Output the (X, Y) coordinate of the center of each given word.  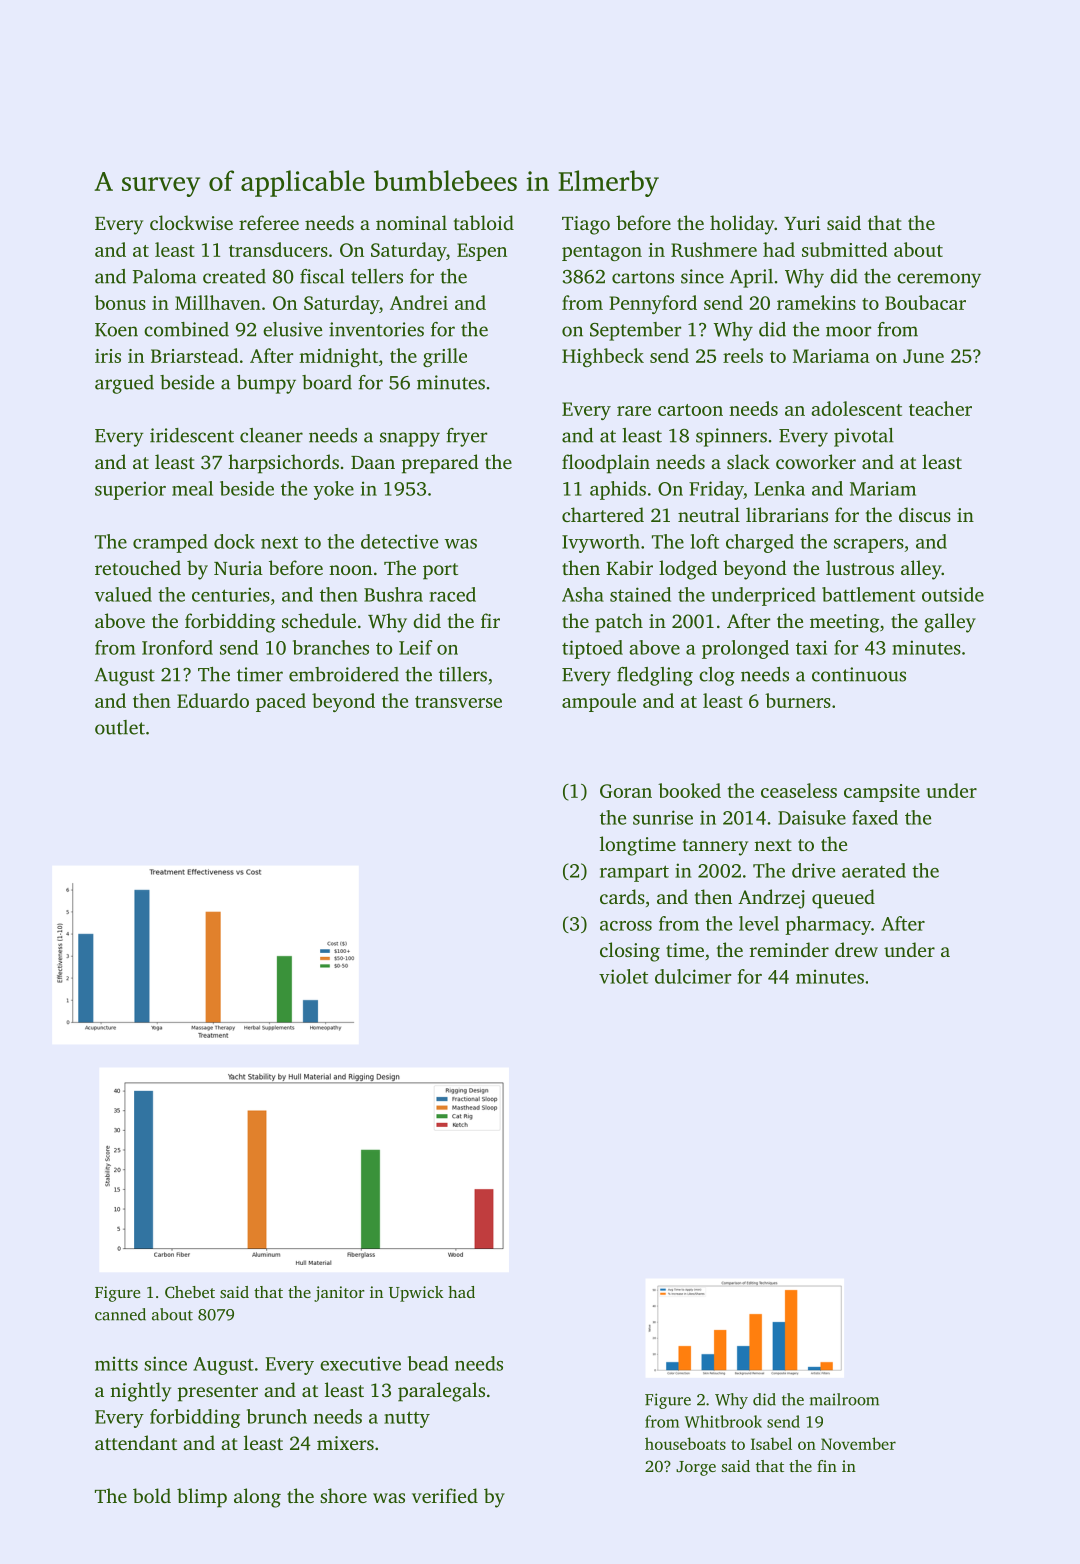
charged (760, 543)
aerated (874, 870)
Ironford (177, 647)
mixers (345, 1443)
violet (623, 976)
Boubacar (925, 302)
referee (269, 222)
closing (630, 952)
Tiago (586, 225)
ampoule (599, 702)
